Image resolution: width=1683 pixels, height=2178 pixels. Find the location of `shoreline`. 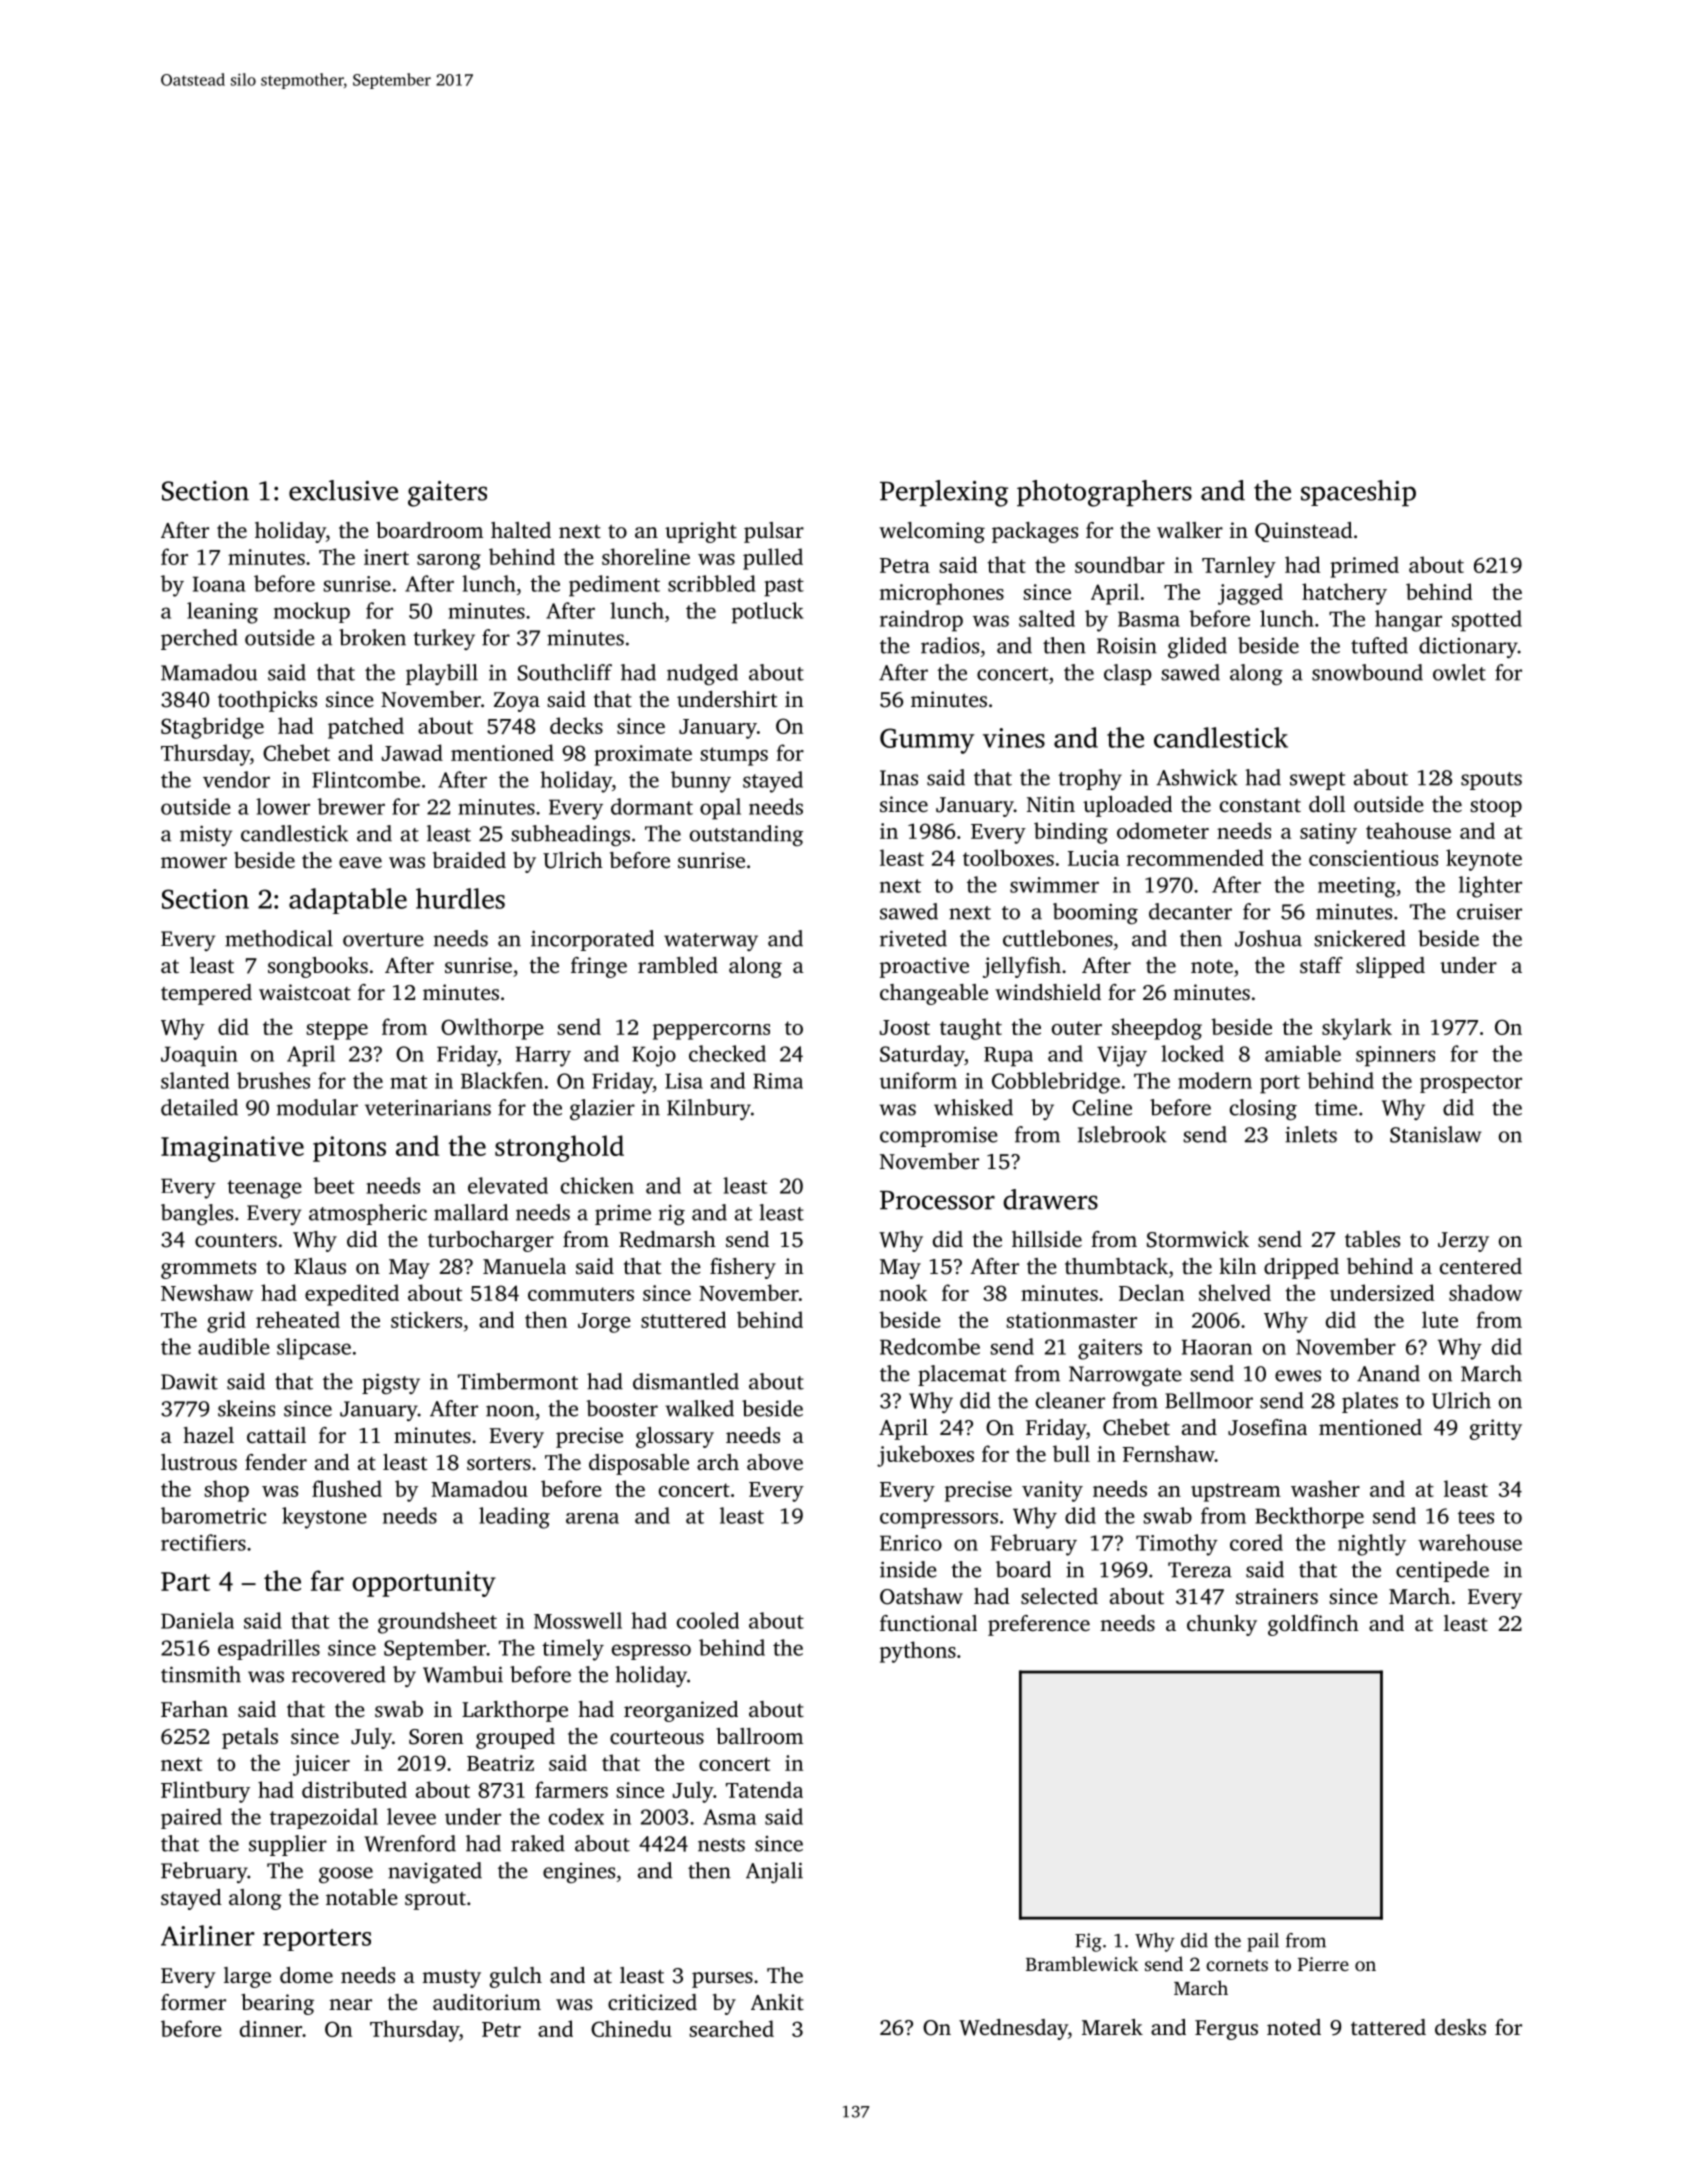

shoreline is located at coordinates (646, 556).
